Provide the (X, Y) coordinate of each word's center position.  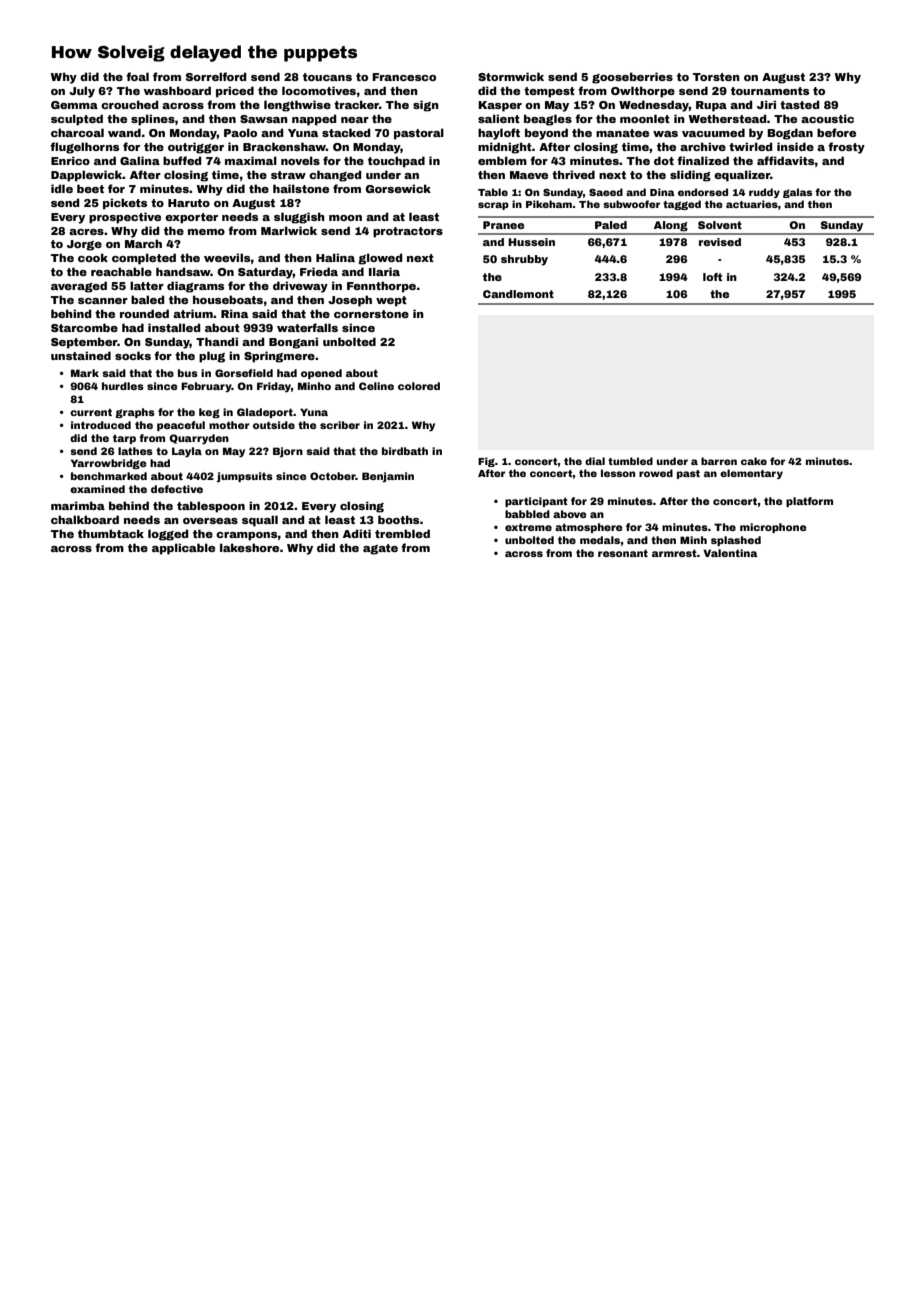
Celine (376, 386)
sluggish (299, 218)
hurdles (123, 386)
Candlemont (518, 294)
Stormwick (511, 76)
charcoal (77, 132)
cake (754, 461)
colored (419, 386)
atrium (193, 313)
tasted (799, 104)
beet (90, 188)
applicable (183, 549)
